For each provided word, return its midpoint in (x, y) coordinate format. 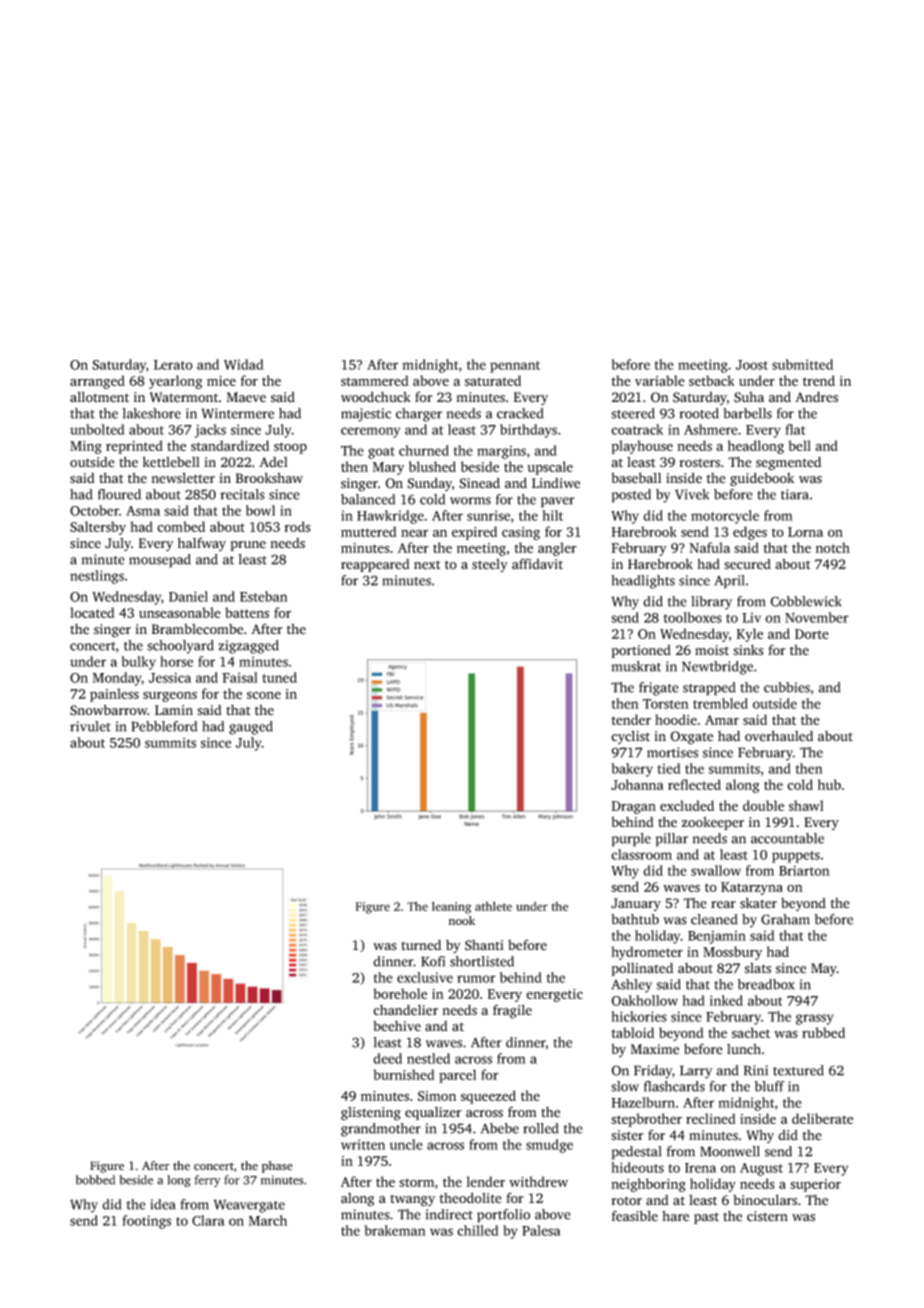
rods (297, 526)
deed (387, 1058)
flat (795, 429)
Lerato (173, 365)
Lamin (174, 710)
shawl (806, 805)
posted (631, 496)
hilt (552, 515)
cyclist (630, 737)
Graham (785, 919)
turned (421, 945)
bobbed (95, 1180)
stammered (375, 380)
